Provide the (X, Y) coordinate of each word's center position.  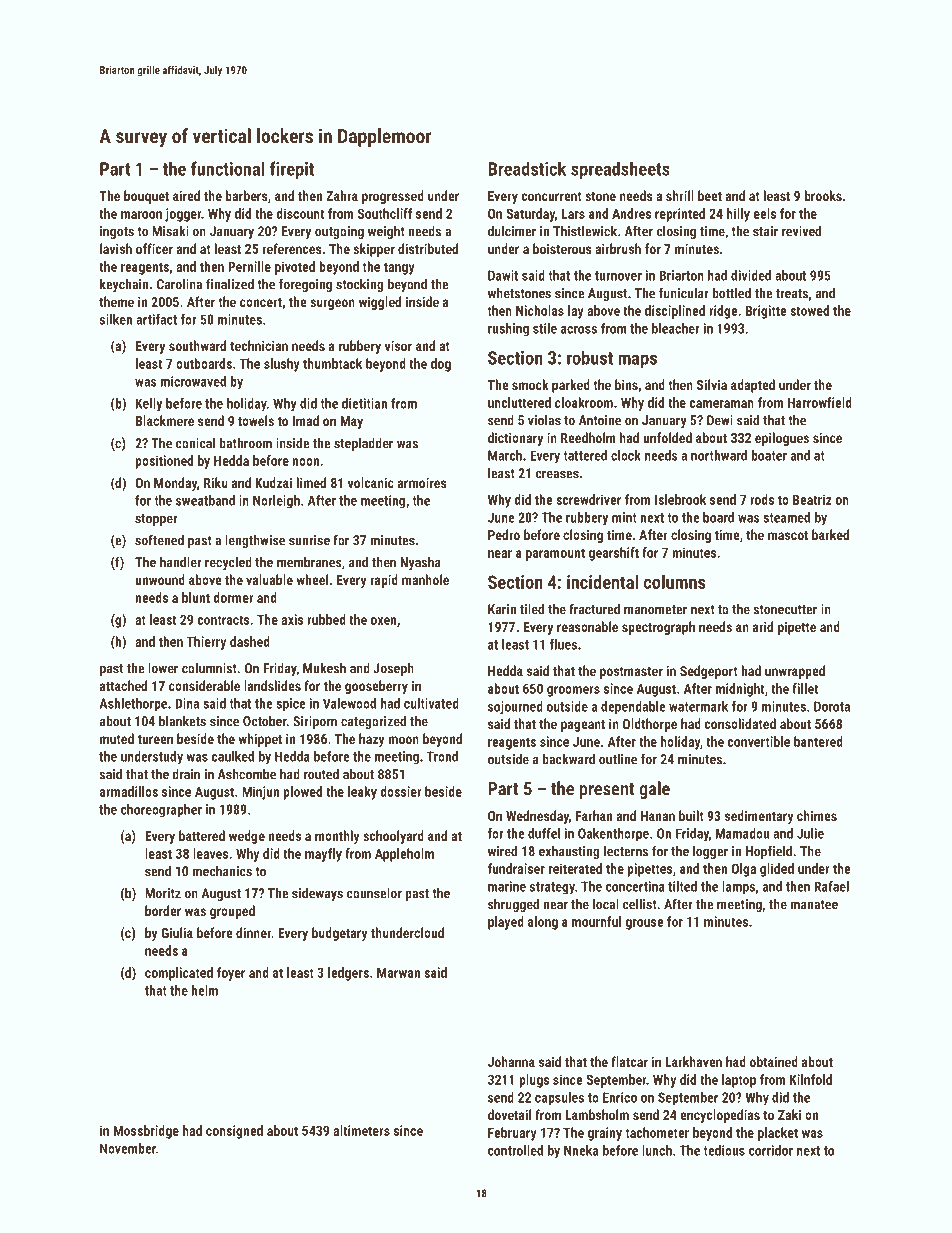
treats (792, 294)
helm (204, 990)
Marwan (398, 972)
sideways (317, 894)
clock (626, 455)
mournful (596, 921)
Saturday (530, 215)
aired (186, 195)
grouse (644, 924)
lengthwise (255, 541)
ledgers (348, 974)
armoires (422, 482)
